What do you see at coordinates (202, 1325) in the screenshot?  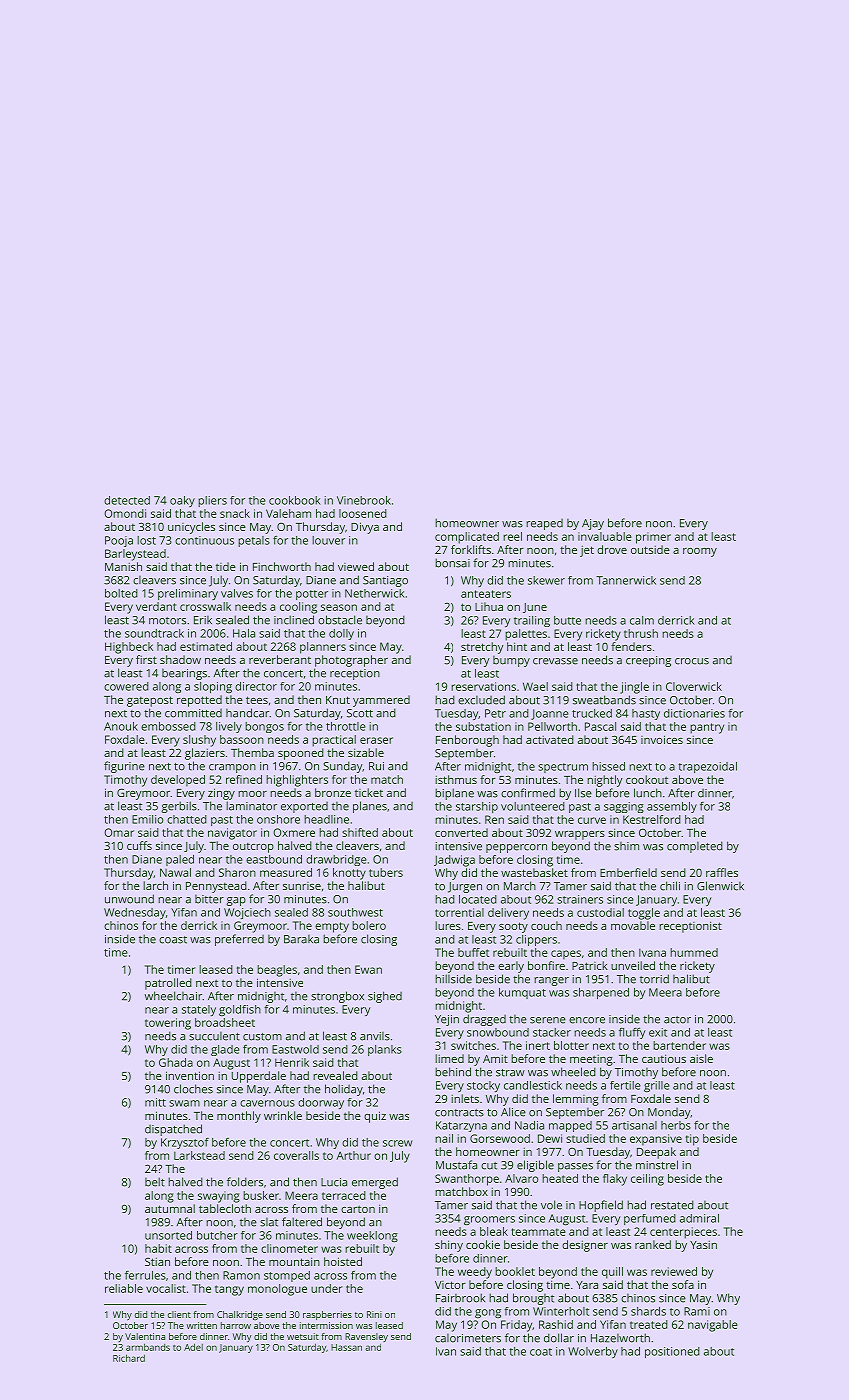 I see `written` at bounding box center [202, 1325].
